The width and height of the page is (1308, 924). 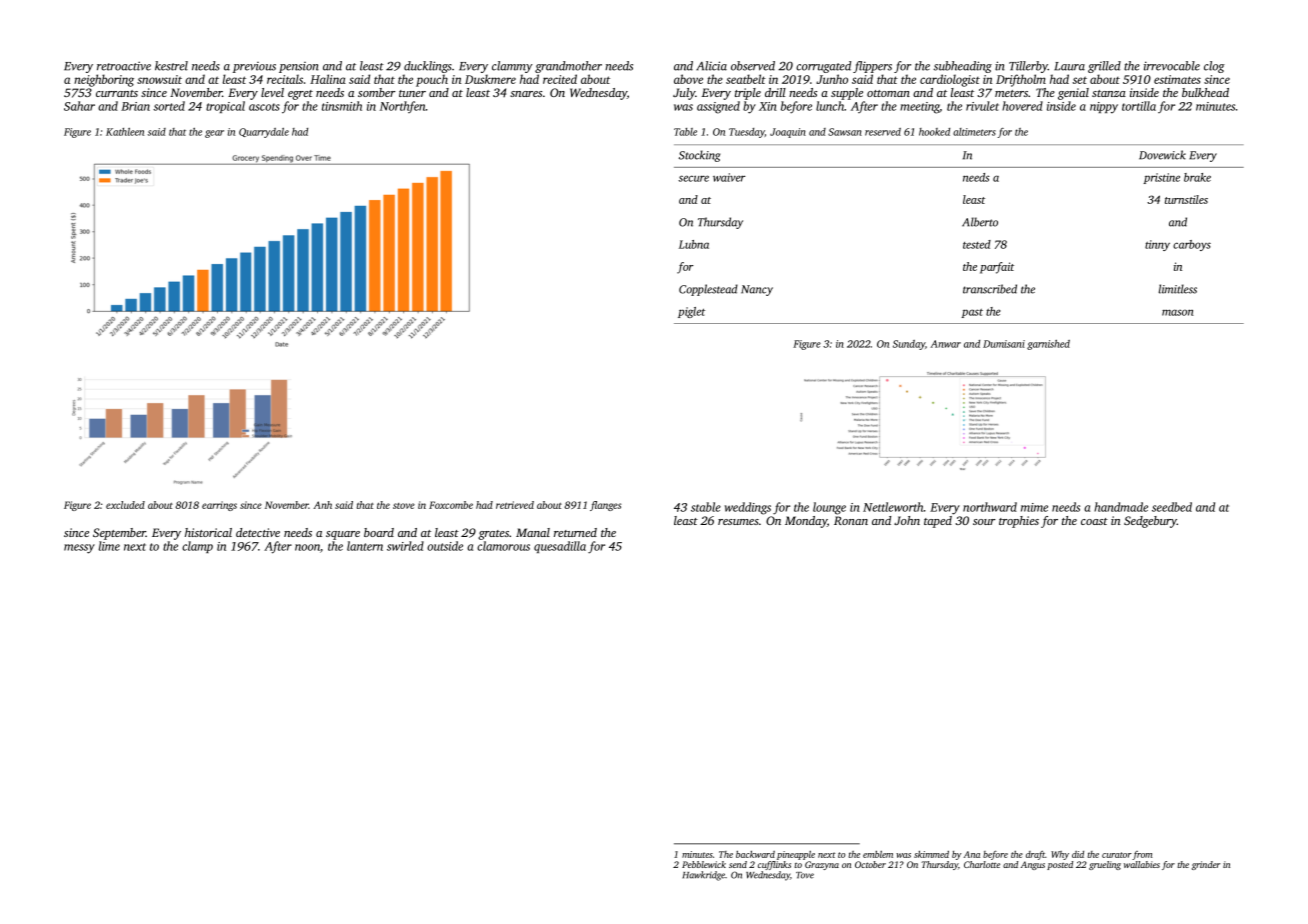 I want to click on Hawkridge, so click(x=704, y=876).
